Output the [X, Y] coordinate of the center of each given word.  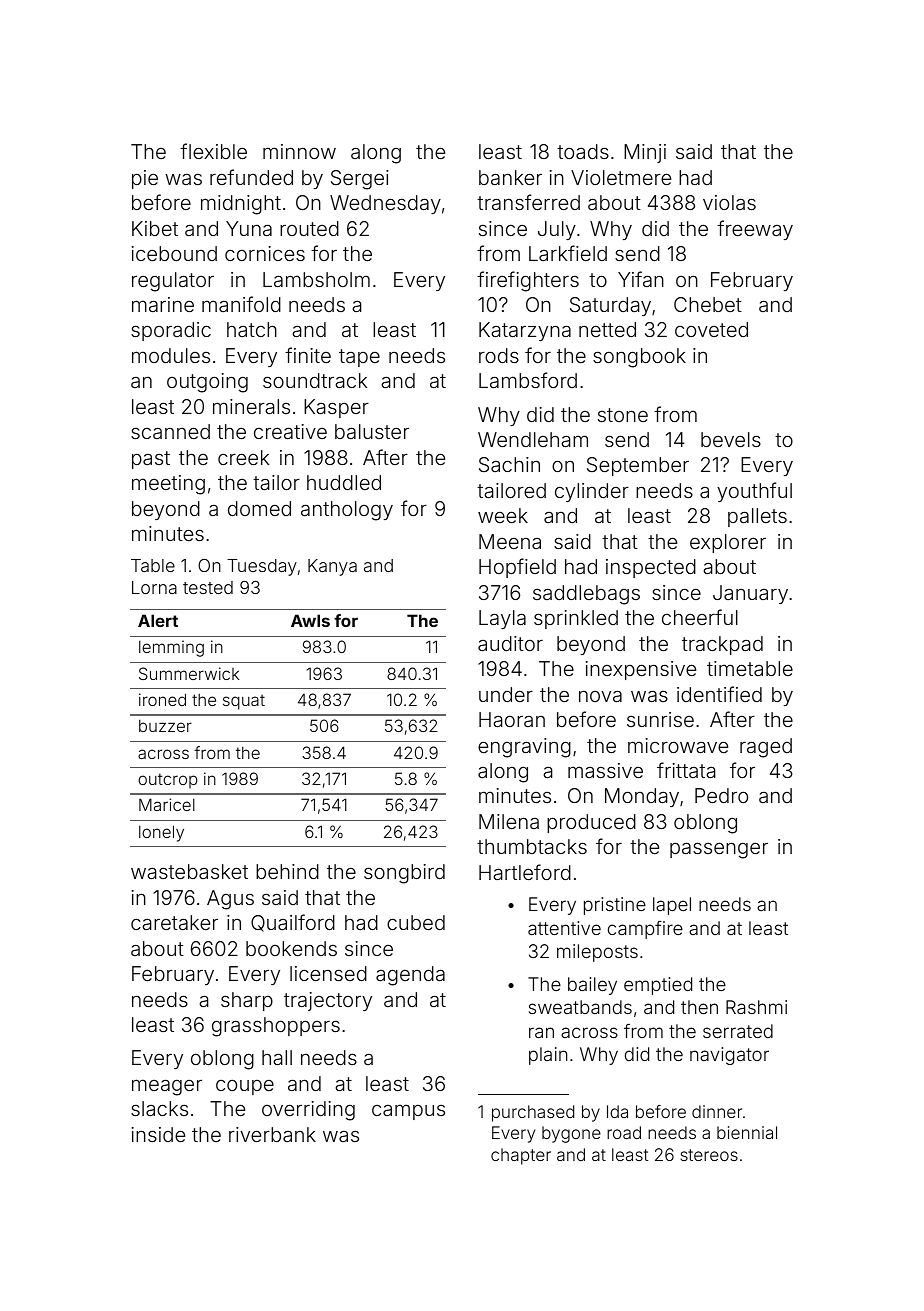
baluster [372, 431]
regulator [173, 282]
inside [158, 1134]
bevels [731, 439]
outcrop [167, 781]
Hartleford [525, 872]
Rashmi [756, 1007]
